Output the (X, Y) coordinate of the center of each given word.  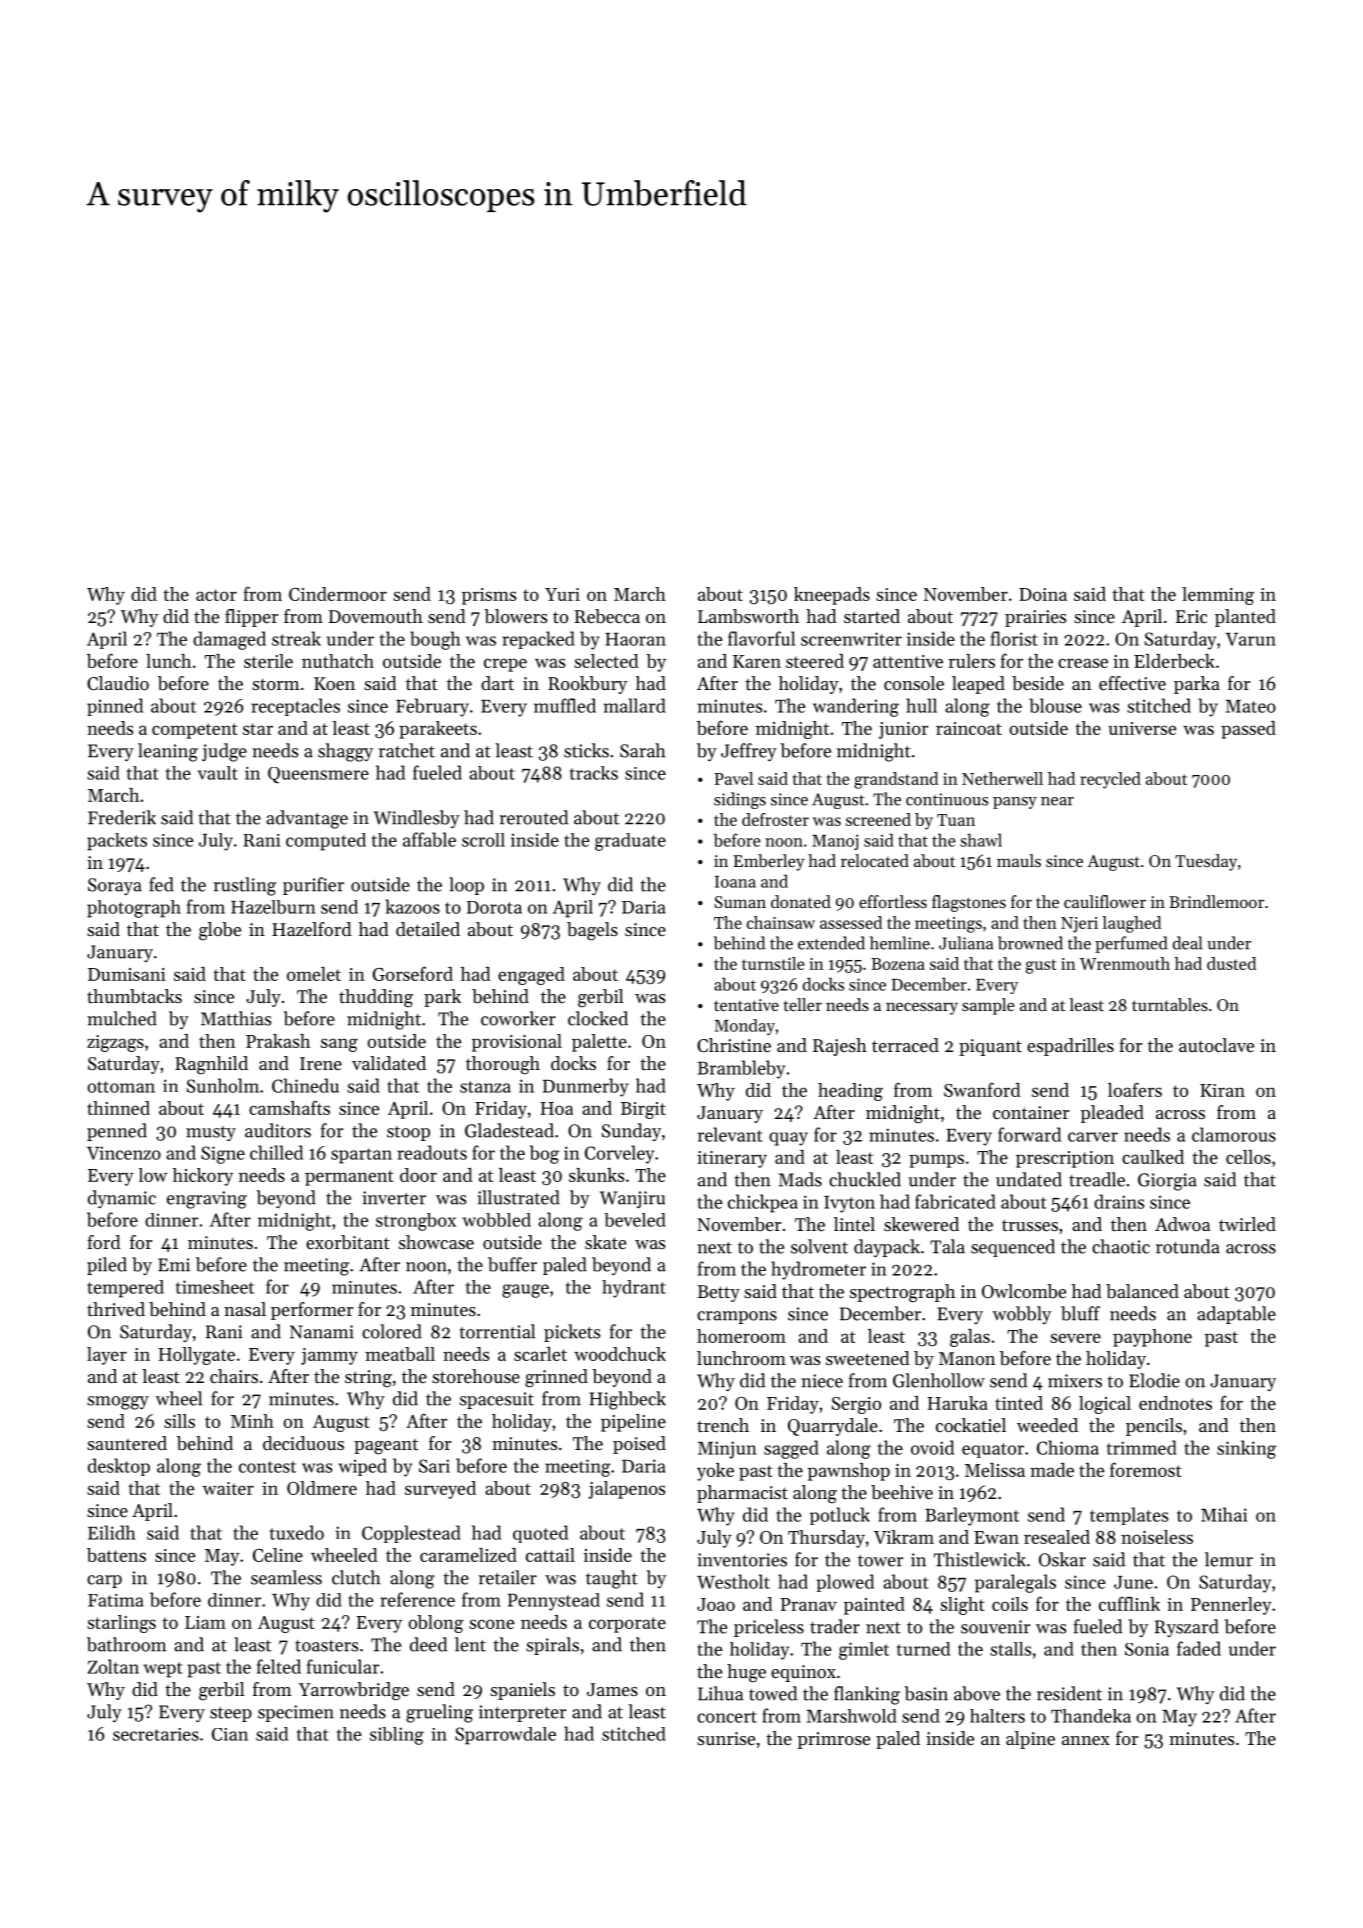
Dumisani (127, 974)
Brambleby (741, 1069)
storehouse (476, 1376)
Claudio (118, 683)
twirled (1247, 1224)
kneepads (832, 596)
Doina (1043, 594)
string (368, 1379)
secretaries (156, 1734)
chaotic (1121, 1246)
